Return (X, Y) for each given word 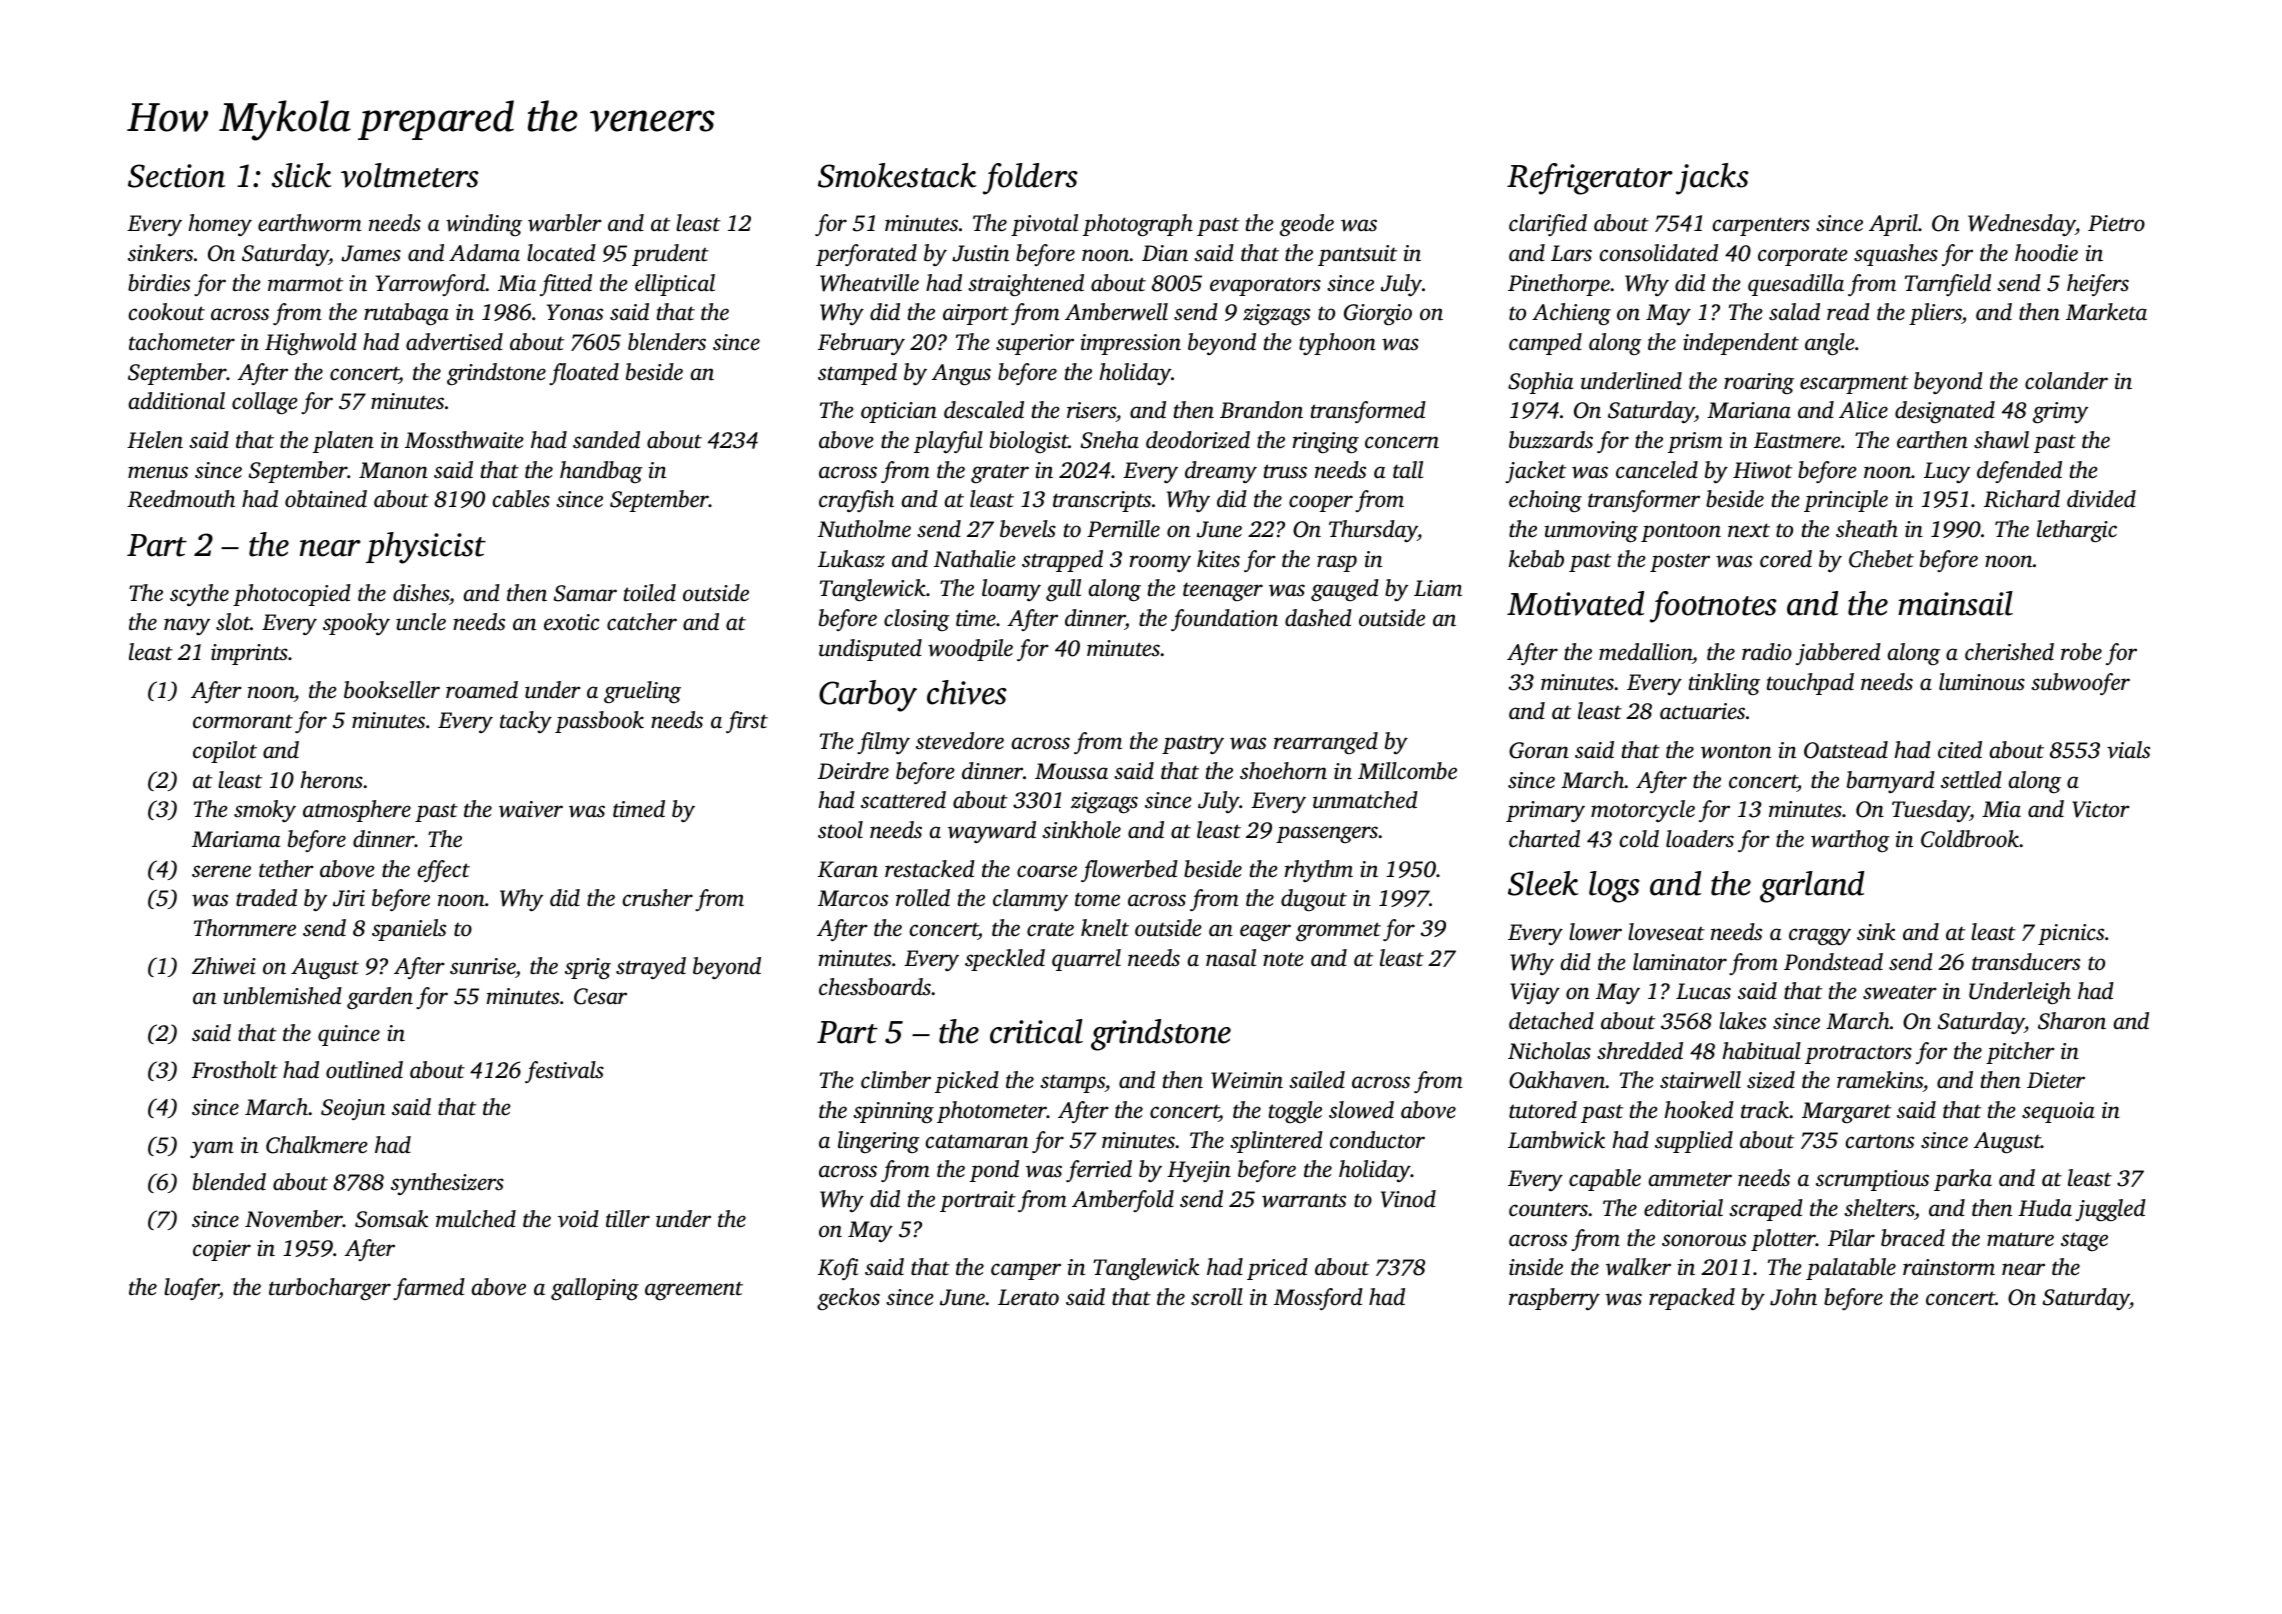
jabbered (1838, 654)
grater (1000, 474)
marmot (305, 284)
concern (1402, 442)
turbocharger (330, 1289)
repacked (1692, 1299)
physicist (426, 548)
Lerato (1028, 1297)
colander (2066, 381)
